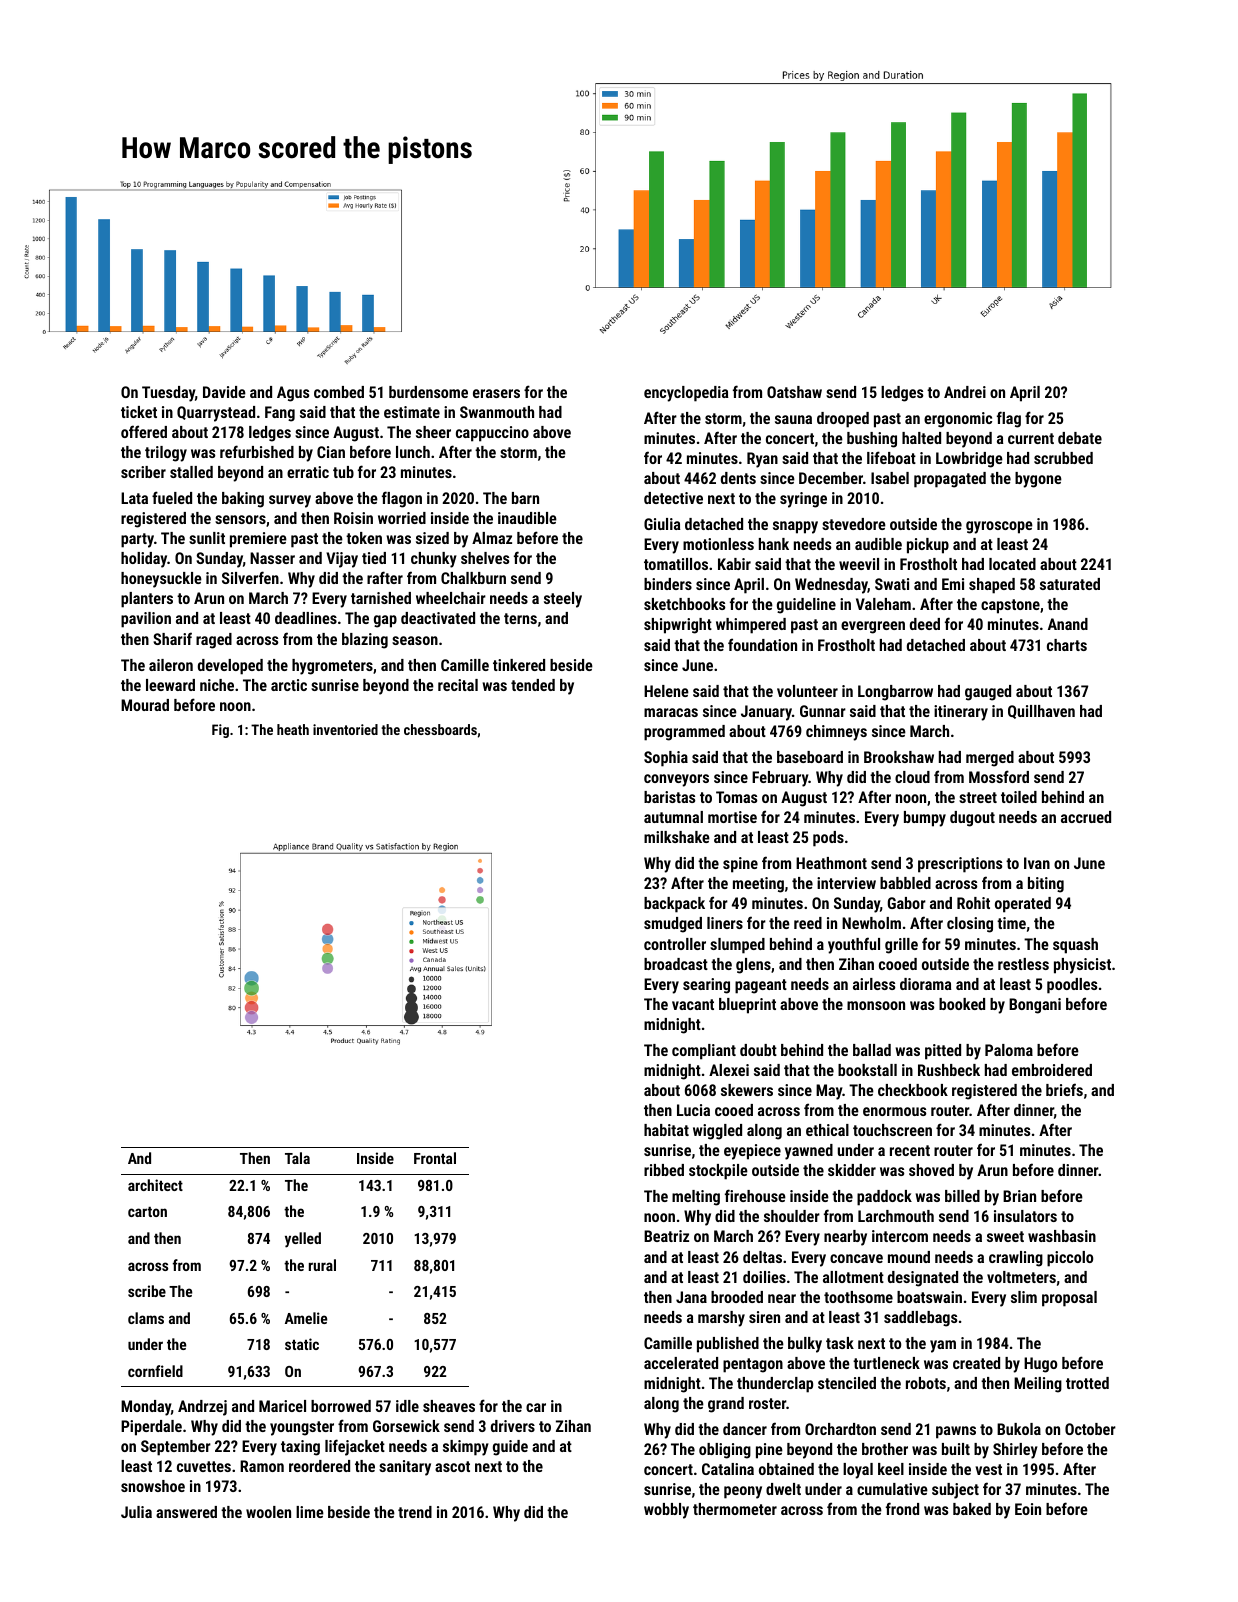  I want to click on cappuccino, so click(492, 434).
